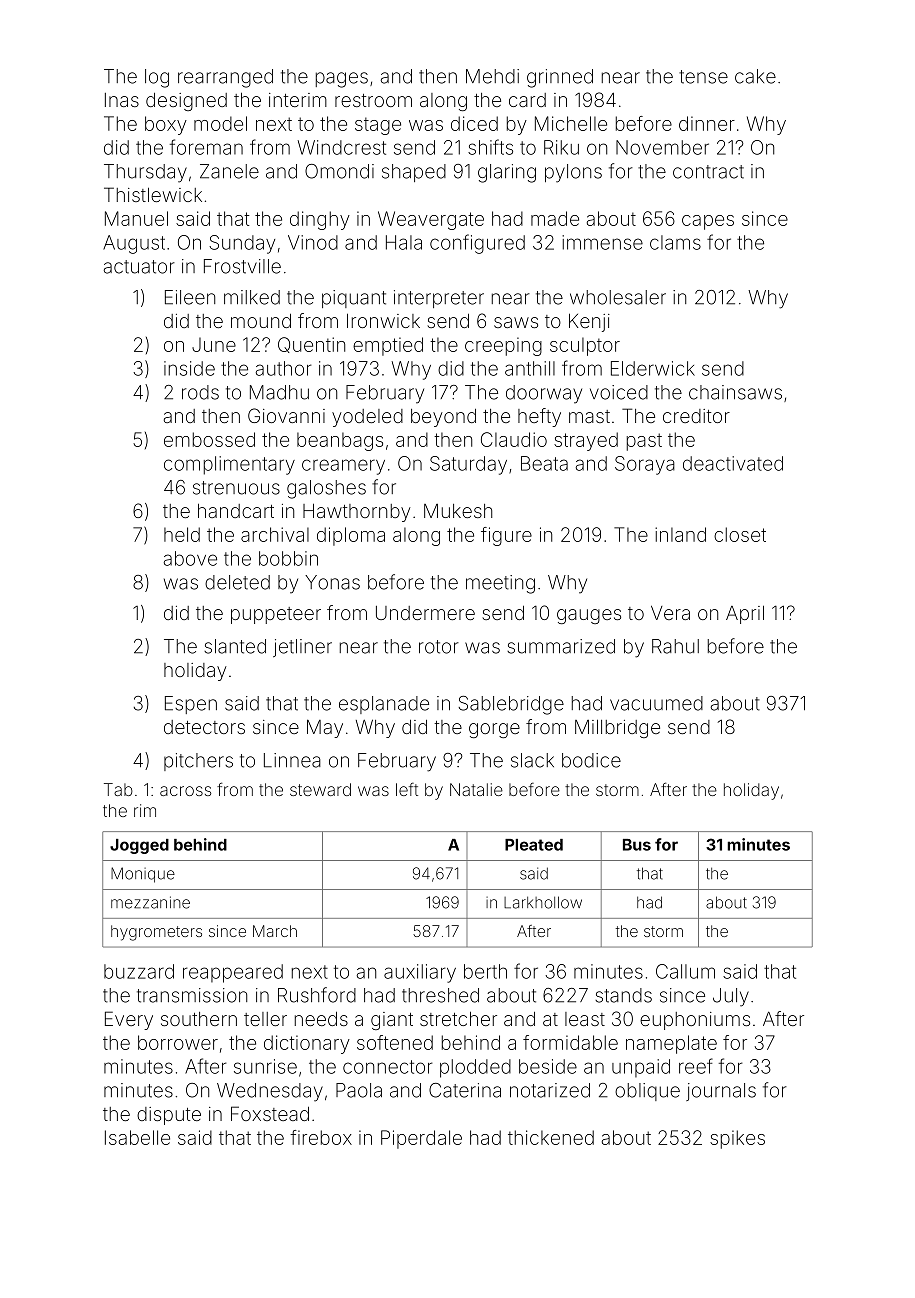 Image resolution: width=915 pixels, height=1298 pixels. I want to click on teller, so click(265, 1019).
